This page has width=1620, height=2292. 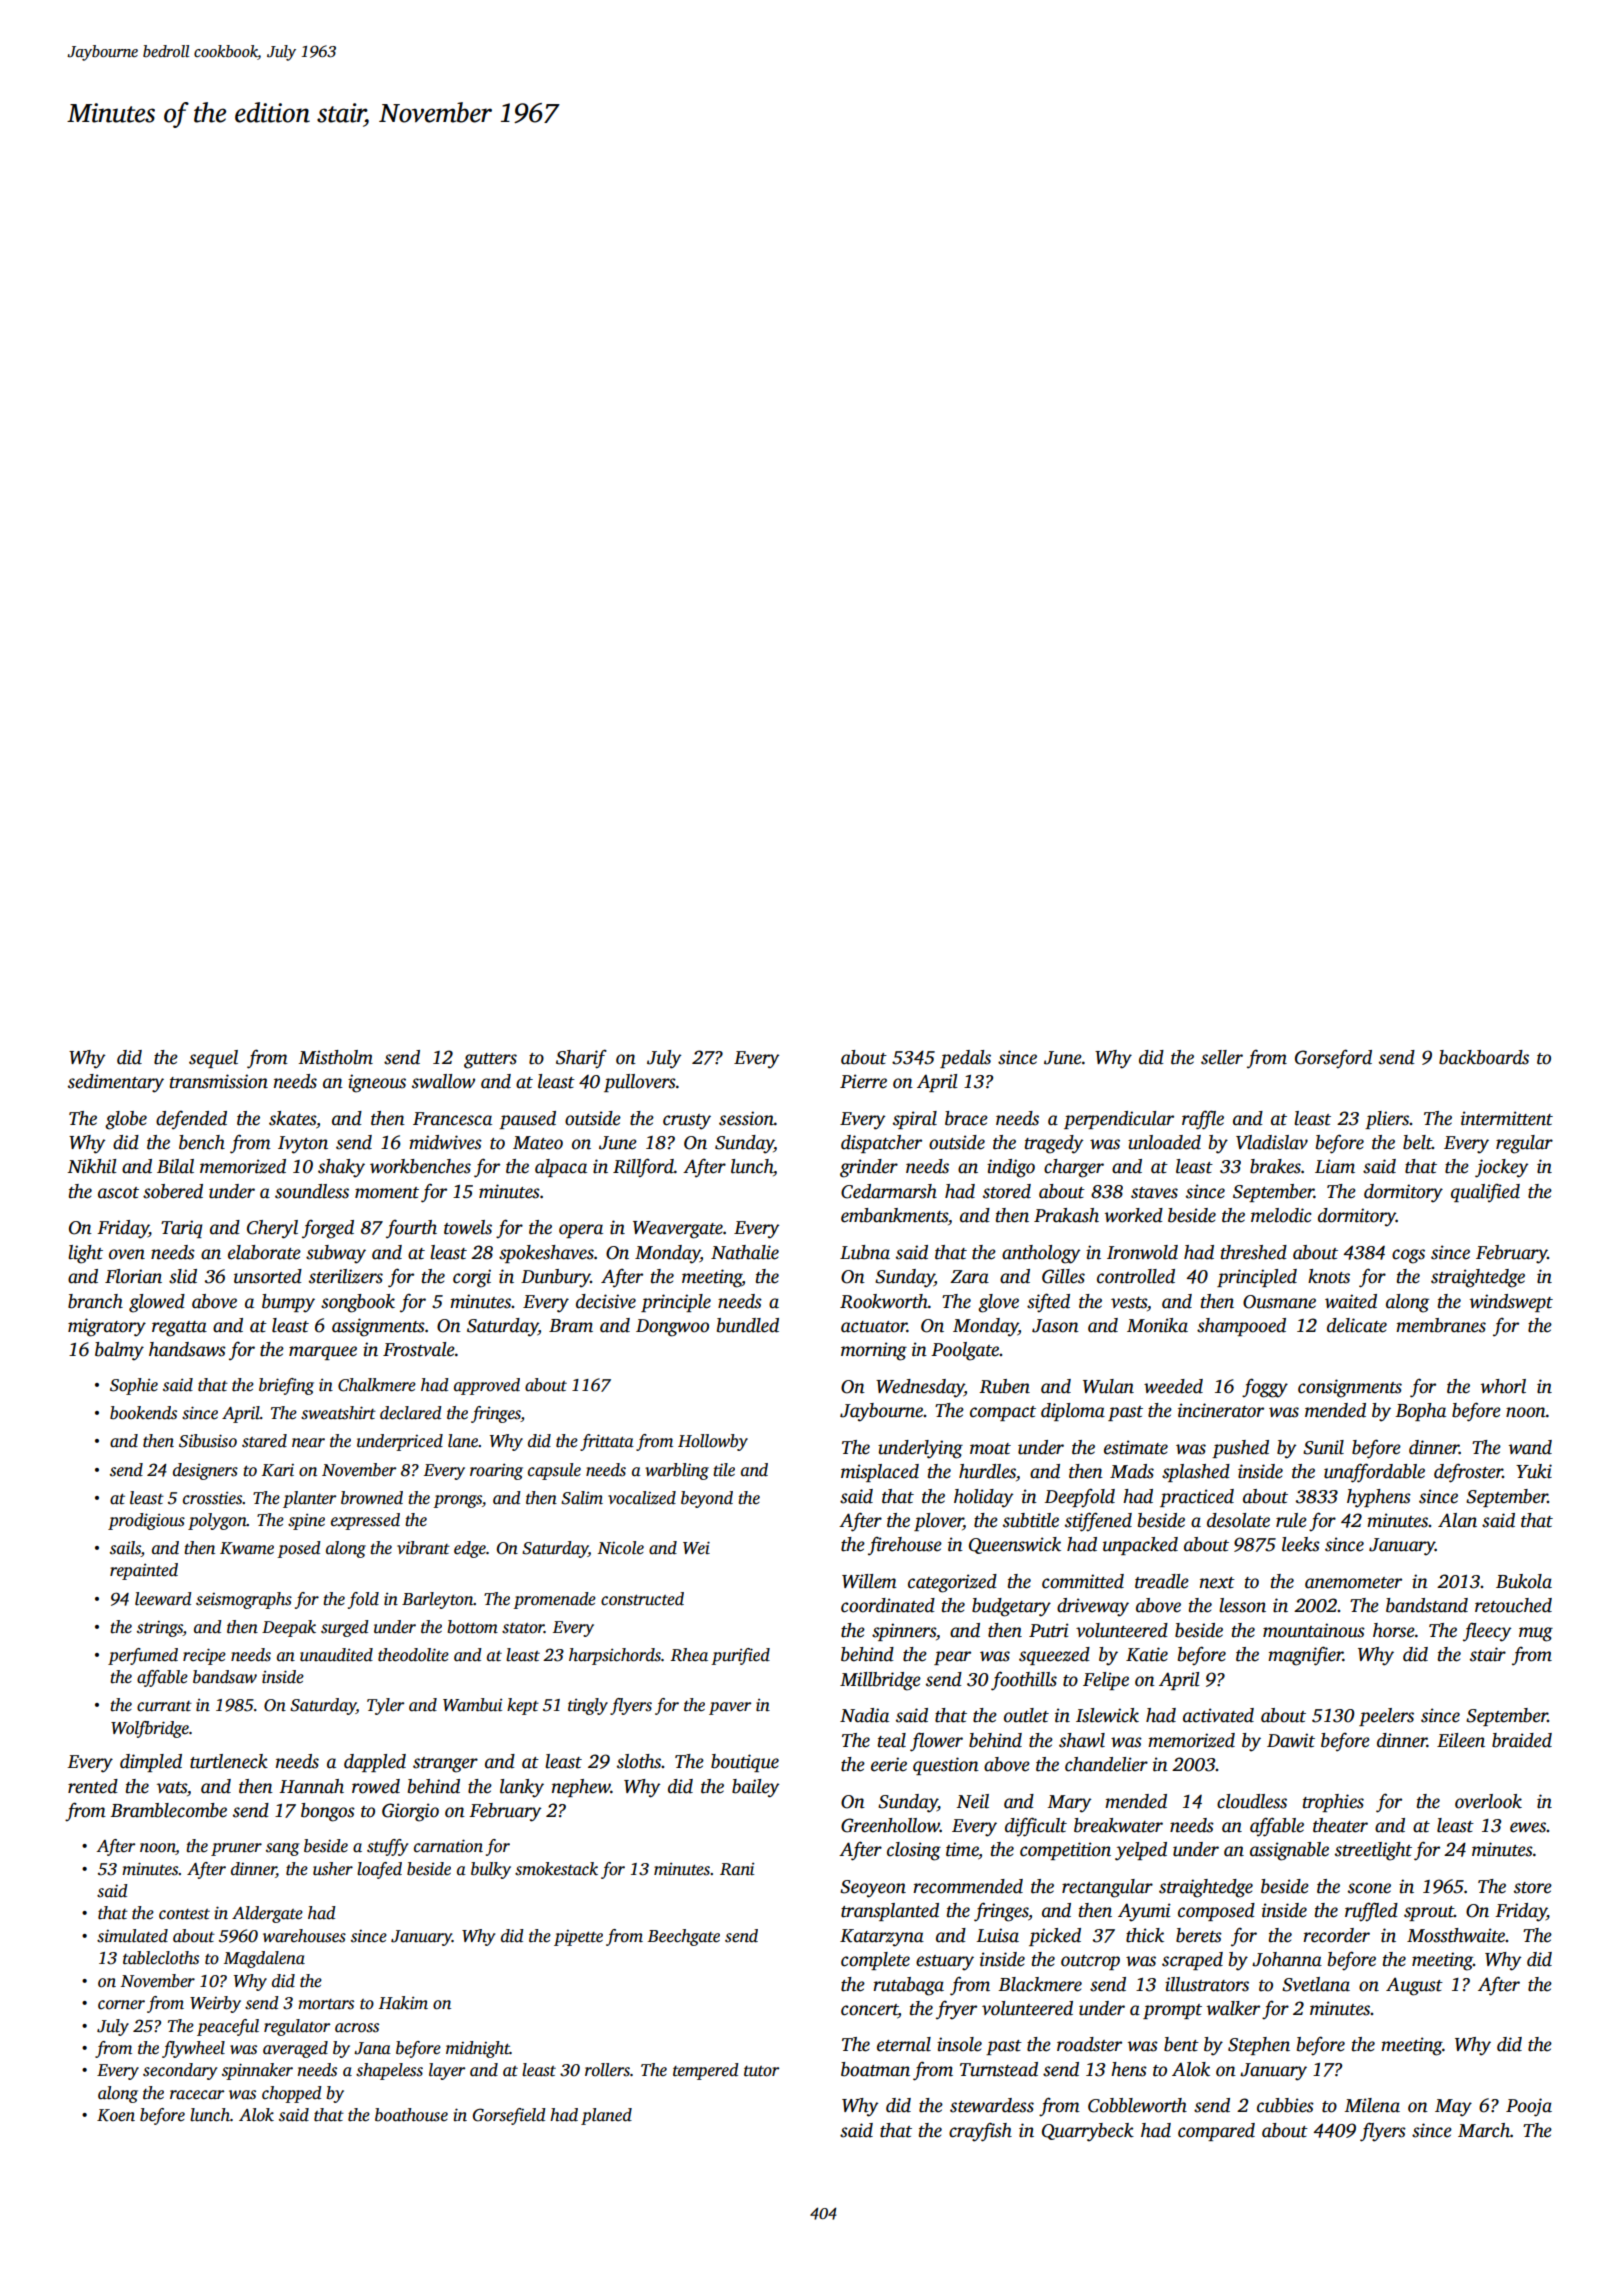 I want to click on unaffordable, so click(x=1374, y=1473).
